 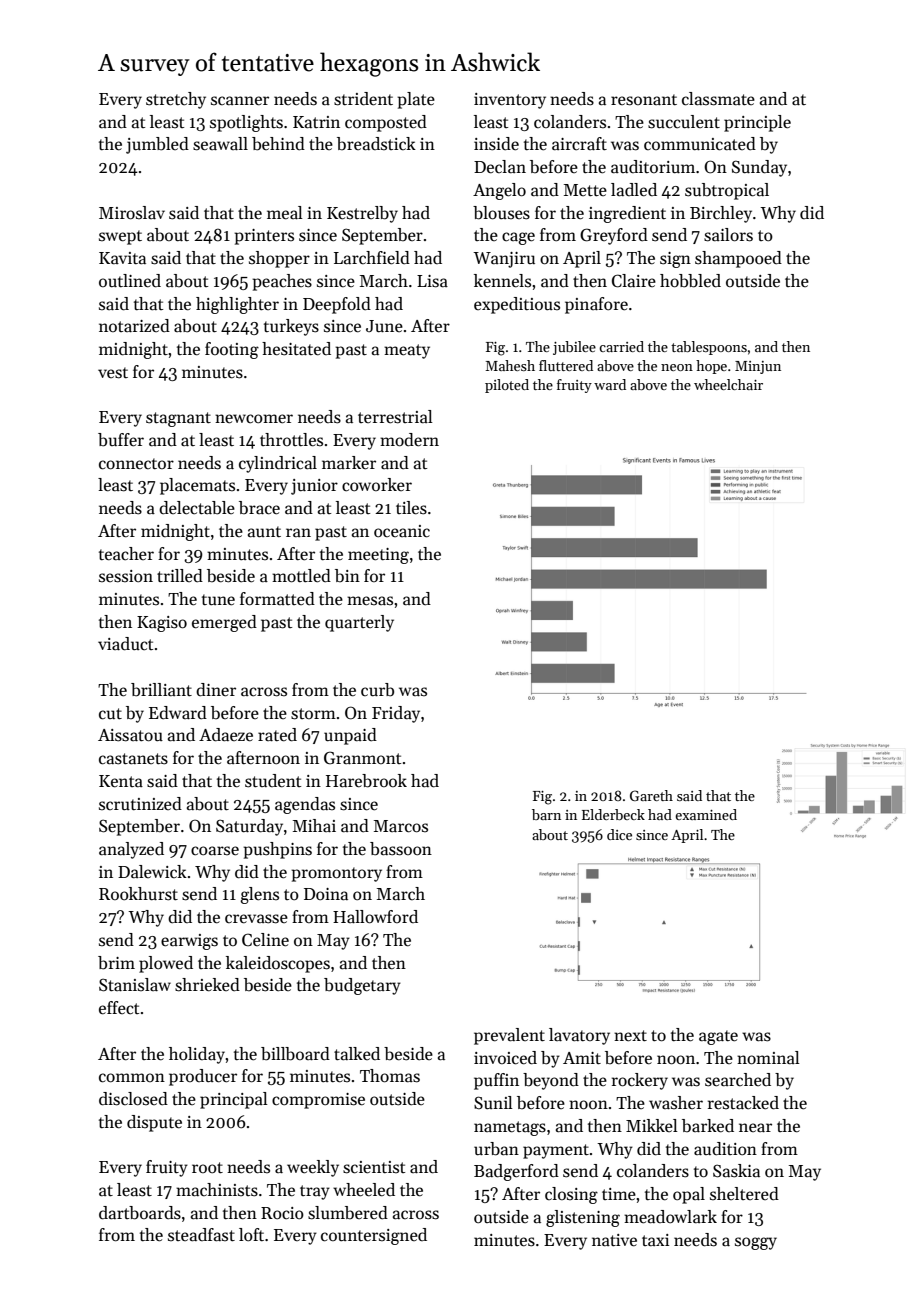 I want to click on examined, so click(x=706, y=814).
